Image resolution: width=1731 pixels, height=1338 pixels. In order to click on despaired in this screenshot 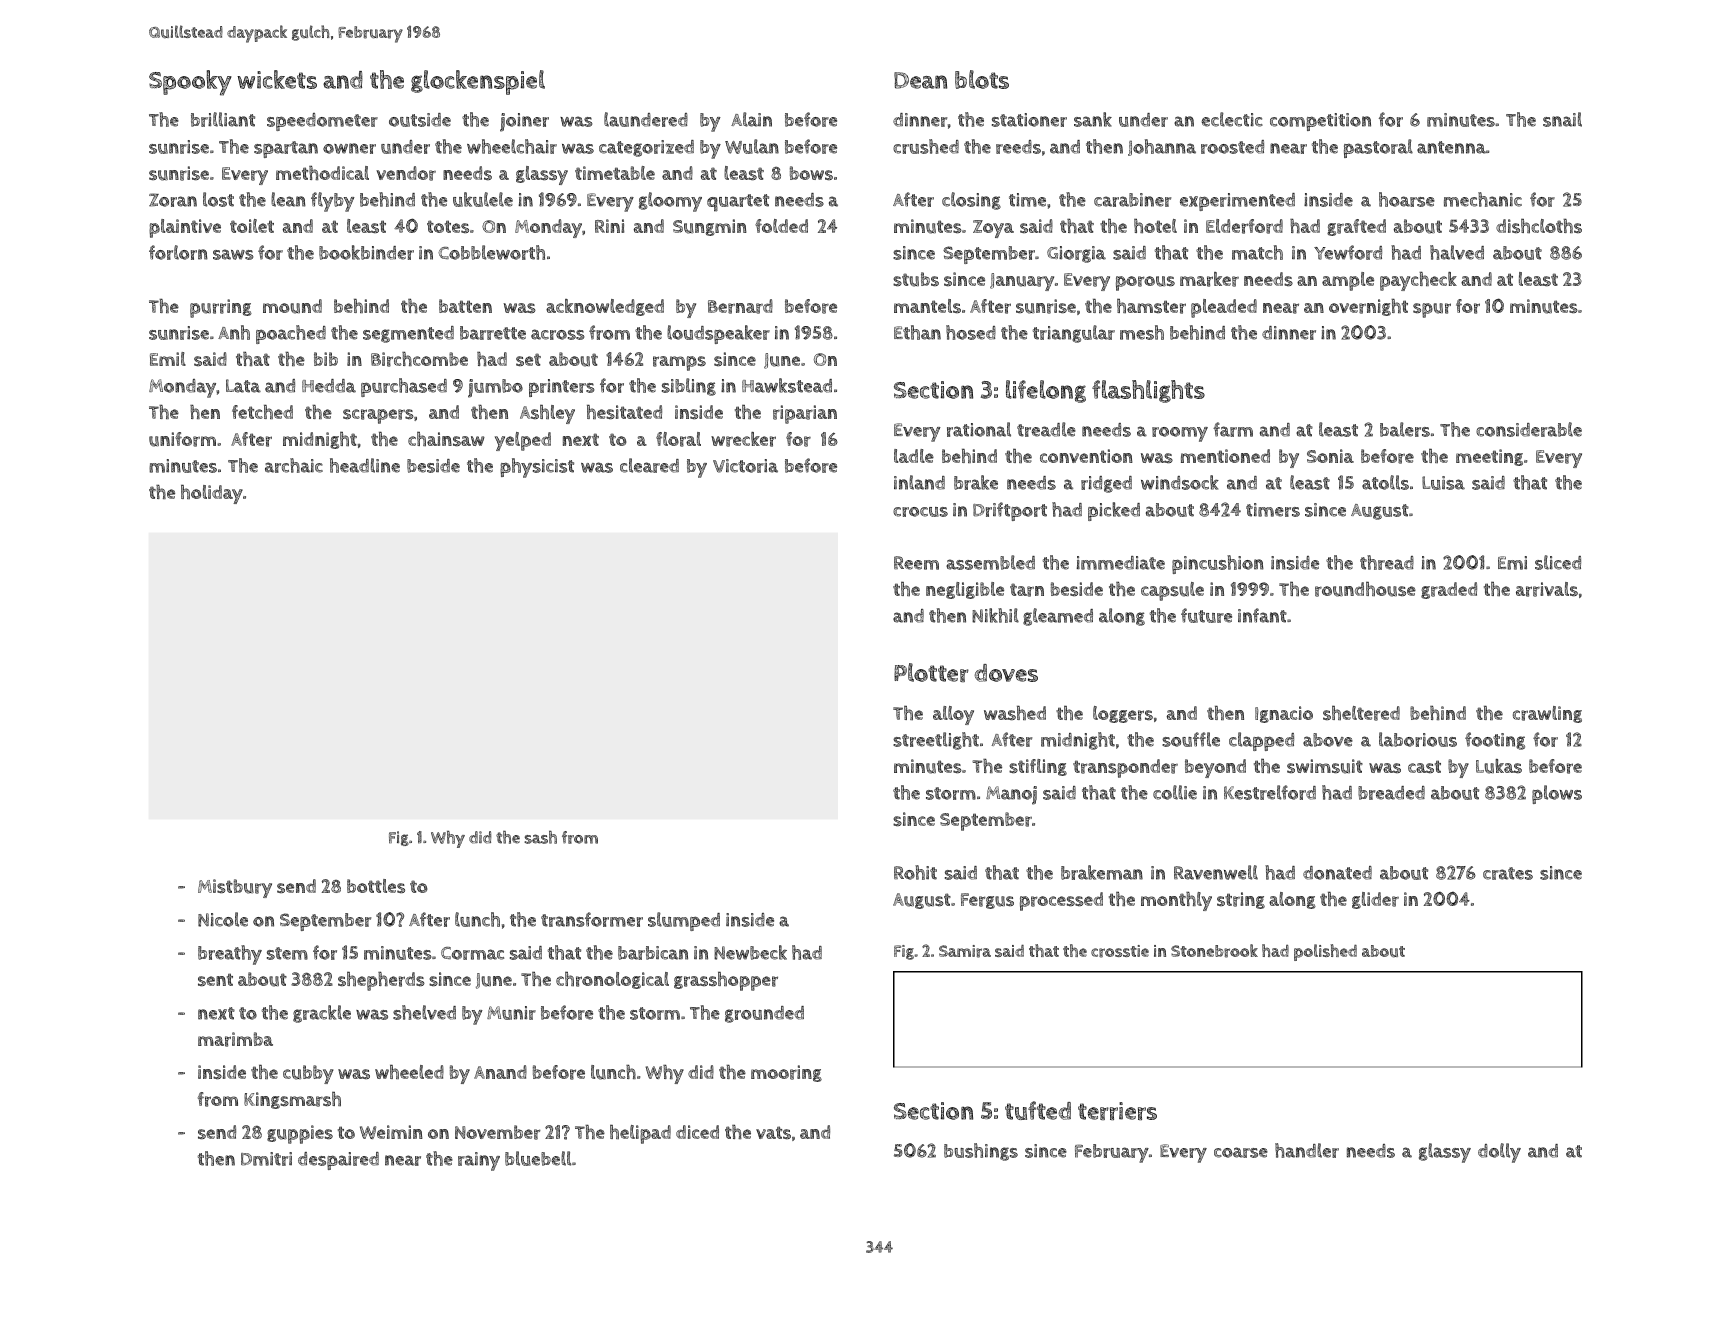, I will do `click(338, 1161)`.
